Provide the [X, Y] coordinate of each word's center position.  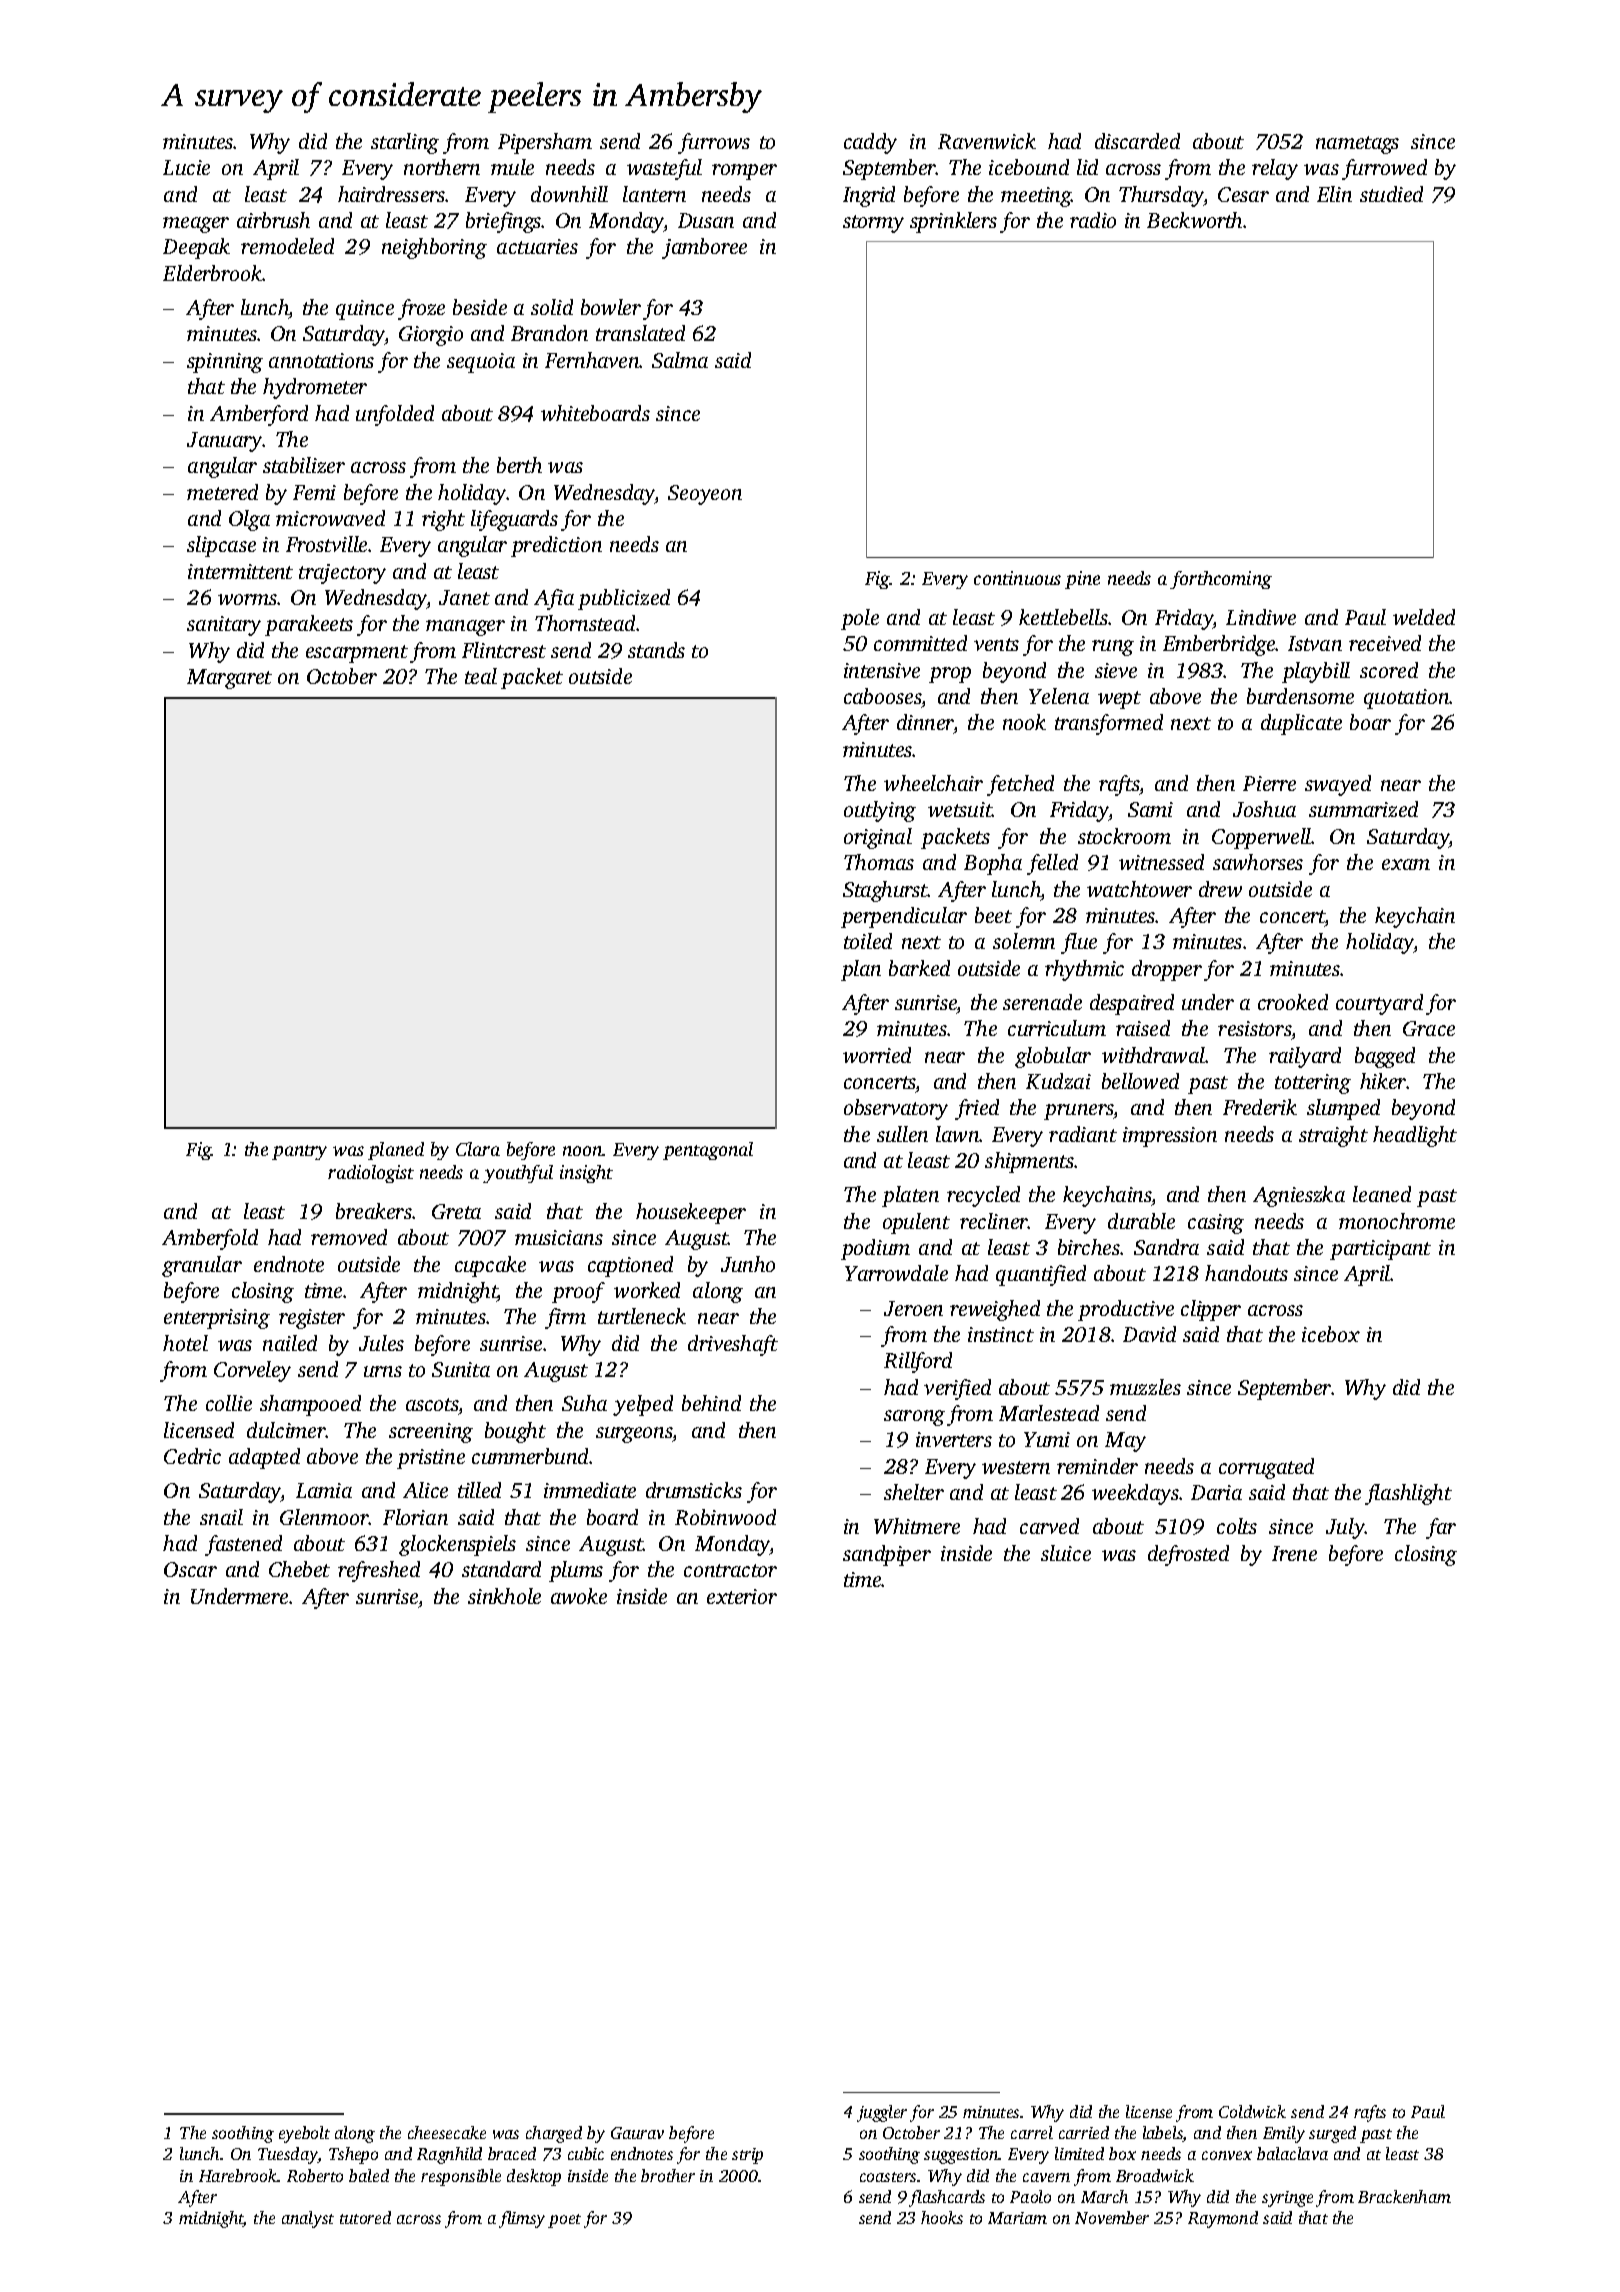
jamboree [704, 248]
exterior [742, 1596]
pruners [1079, 1112]
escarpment [357, 654]
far [1441, 1528]
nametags [1357, 145]
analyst [308, 2219]
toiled [868, 941]
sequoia [481, 363]
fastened [243, 1545]
